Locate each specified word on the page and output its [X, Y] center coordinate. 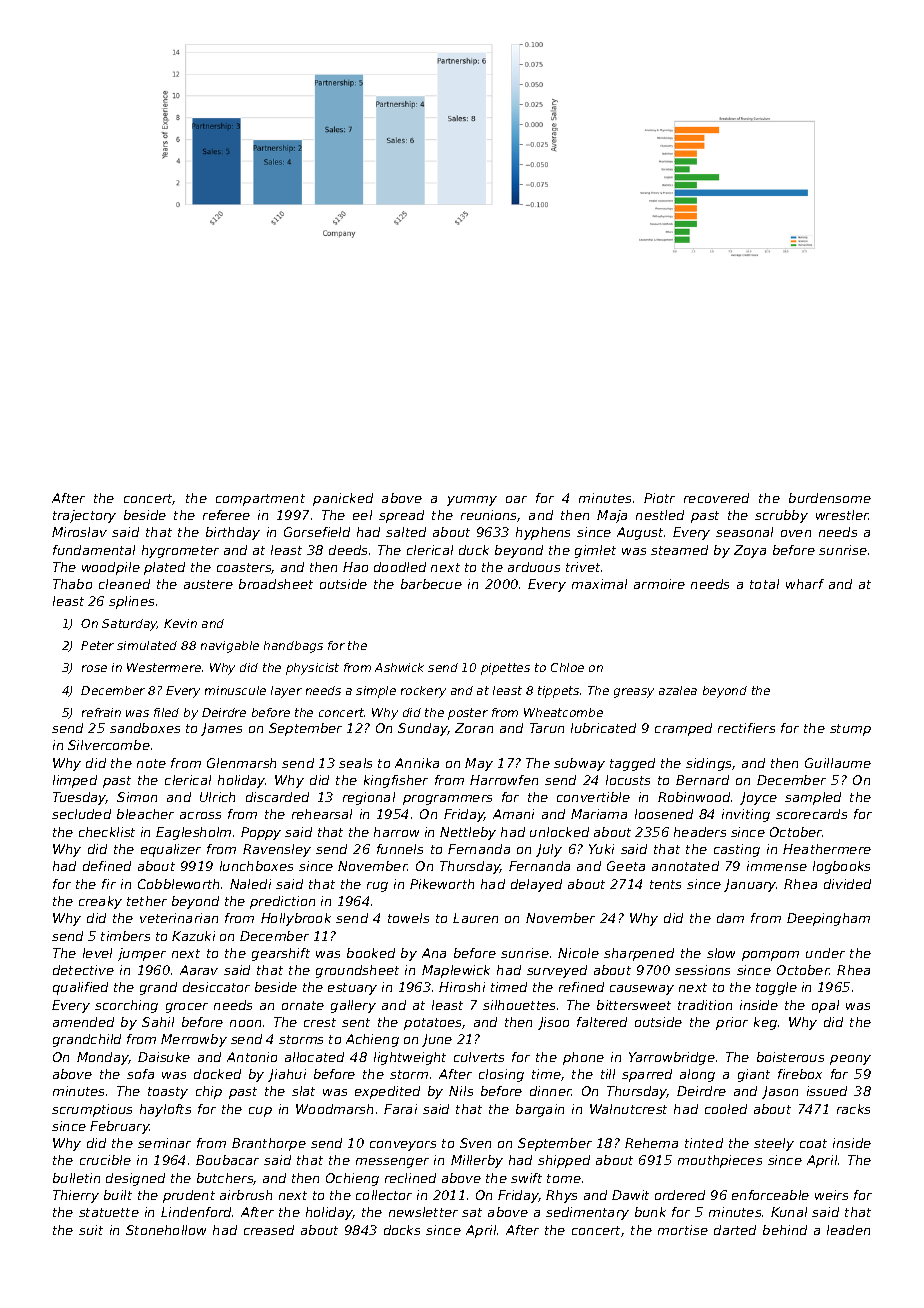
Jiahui [287, 1075]
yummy [472, 501]
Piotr [659, 498]
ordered [680, 1195]
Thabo [72, 584]
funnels [400, 849]
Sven [475, 1143]
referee [226, 515]
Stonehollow [166, 1230]
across [200, 815]
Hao [355, 567]
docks [402, 1230]
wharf [805, 584]
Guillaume [838, 763]
